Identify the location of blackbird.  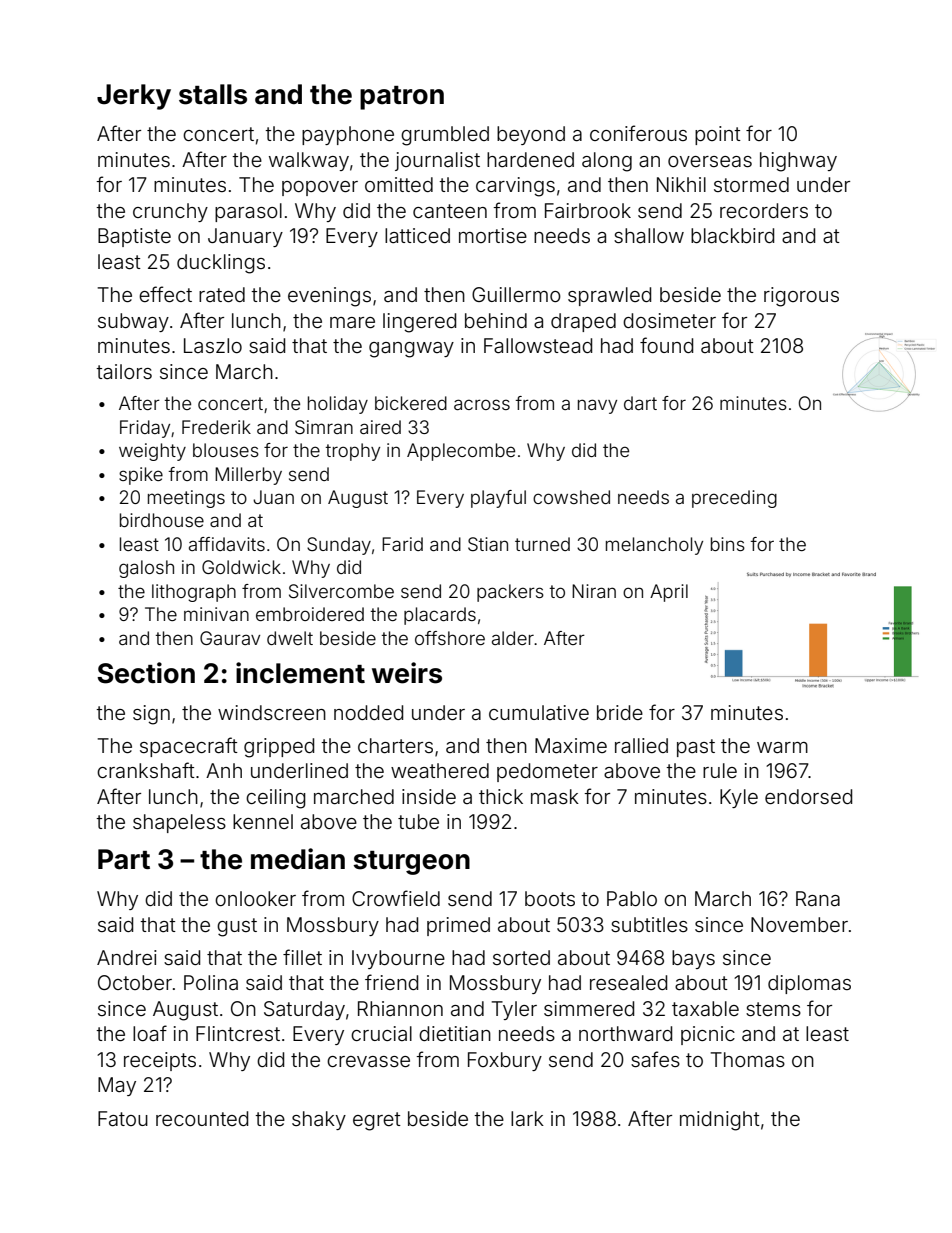
(732, 235).
